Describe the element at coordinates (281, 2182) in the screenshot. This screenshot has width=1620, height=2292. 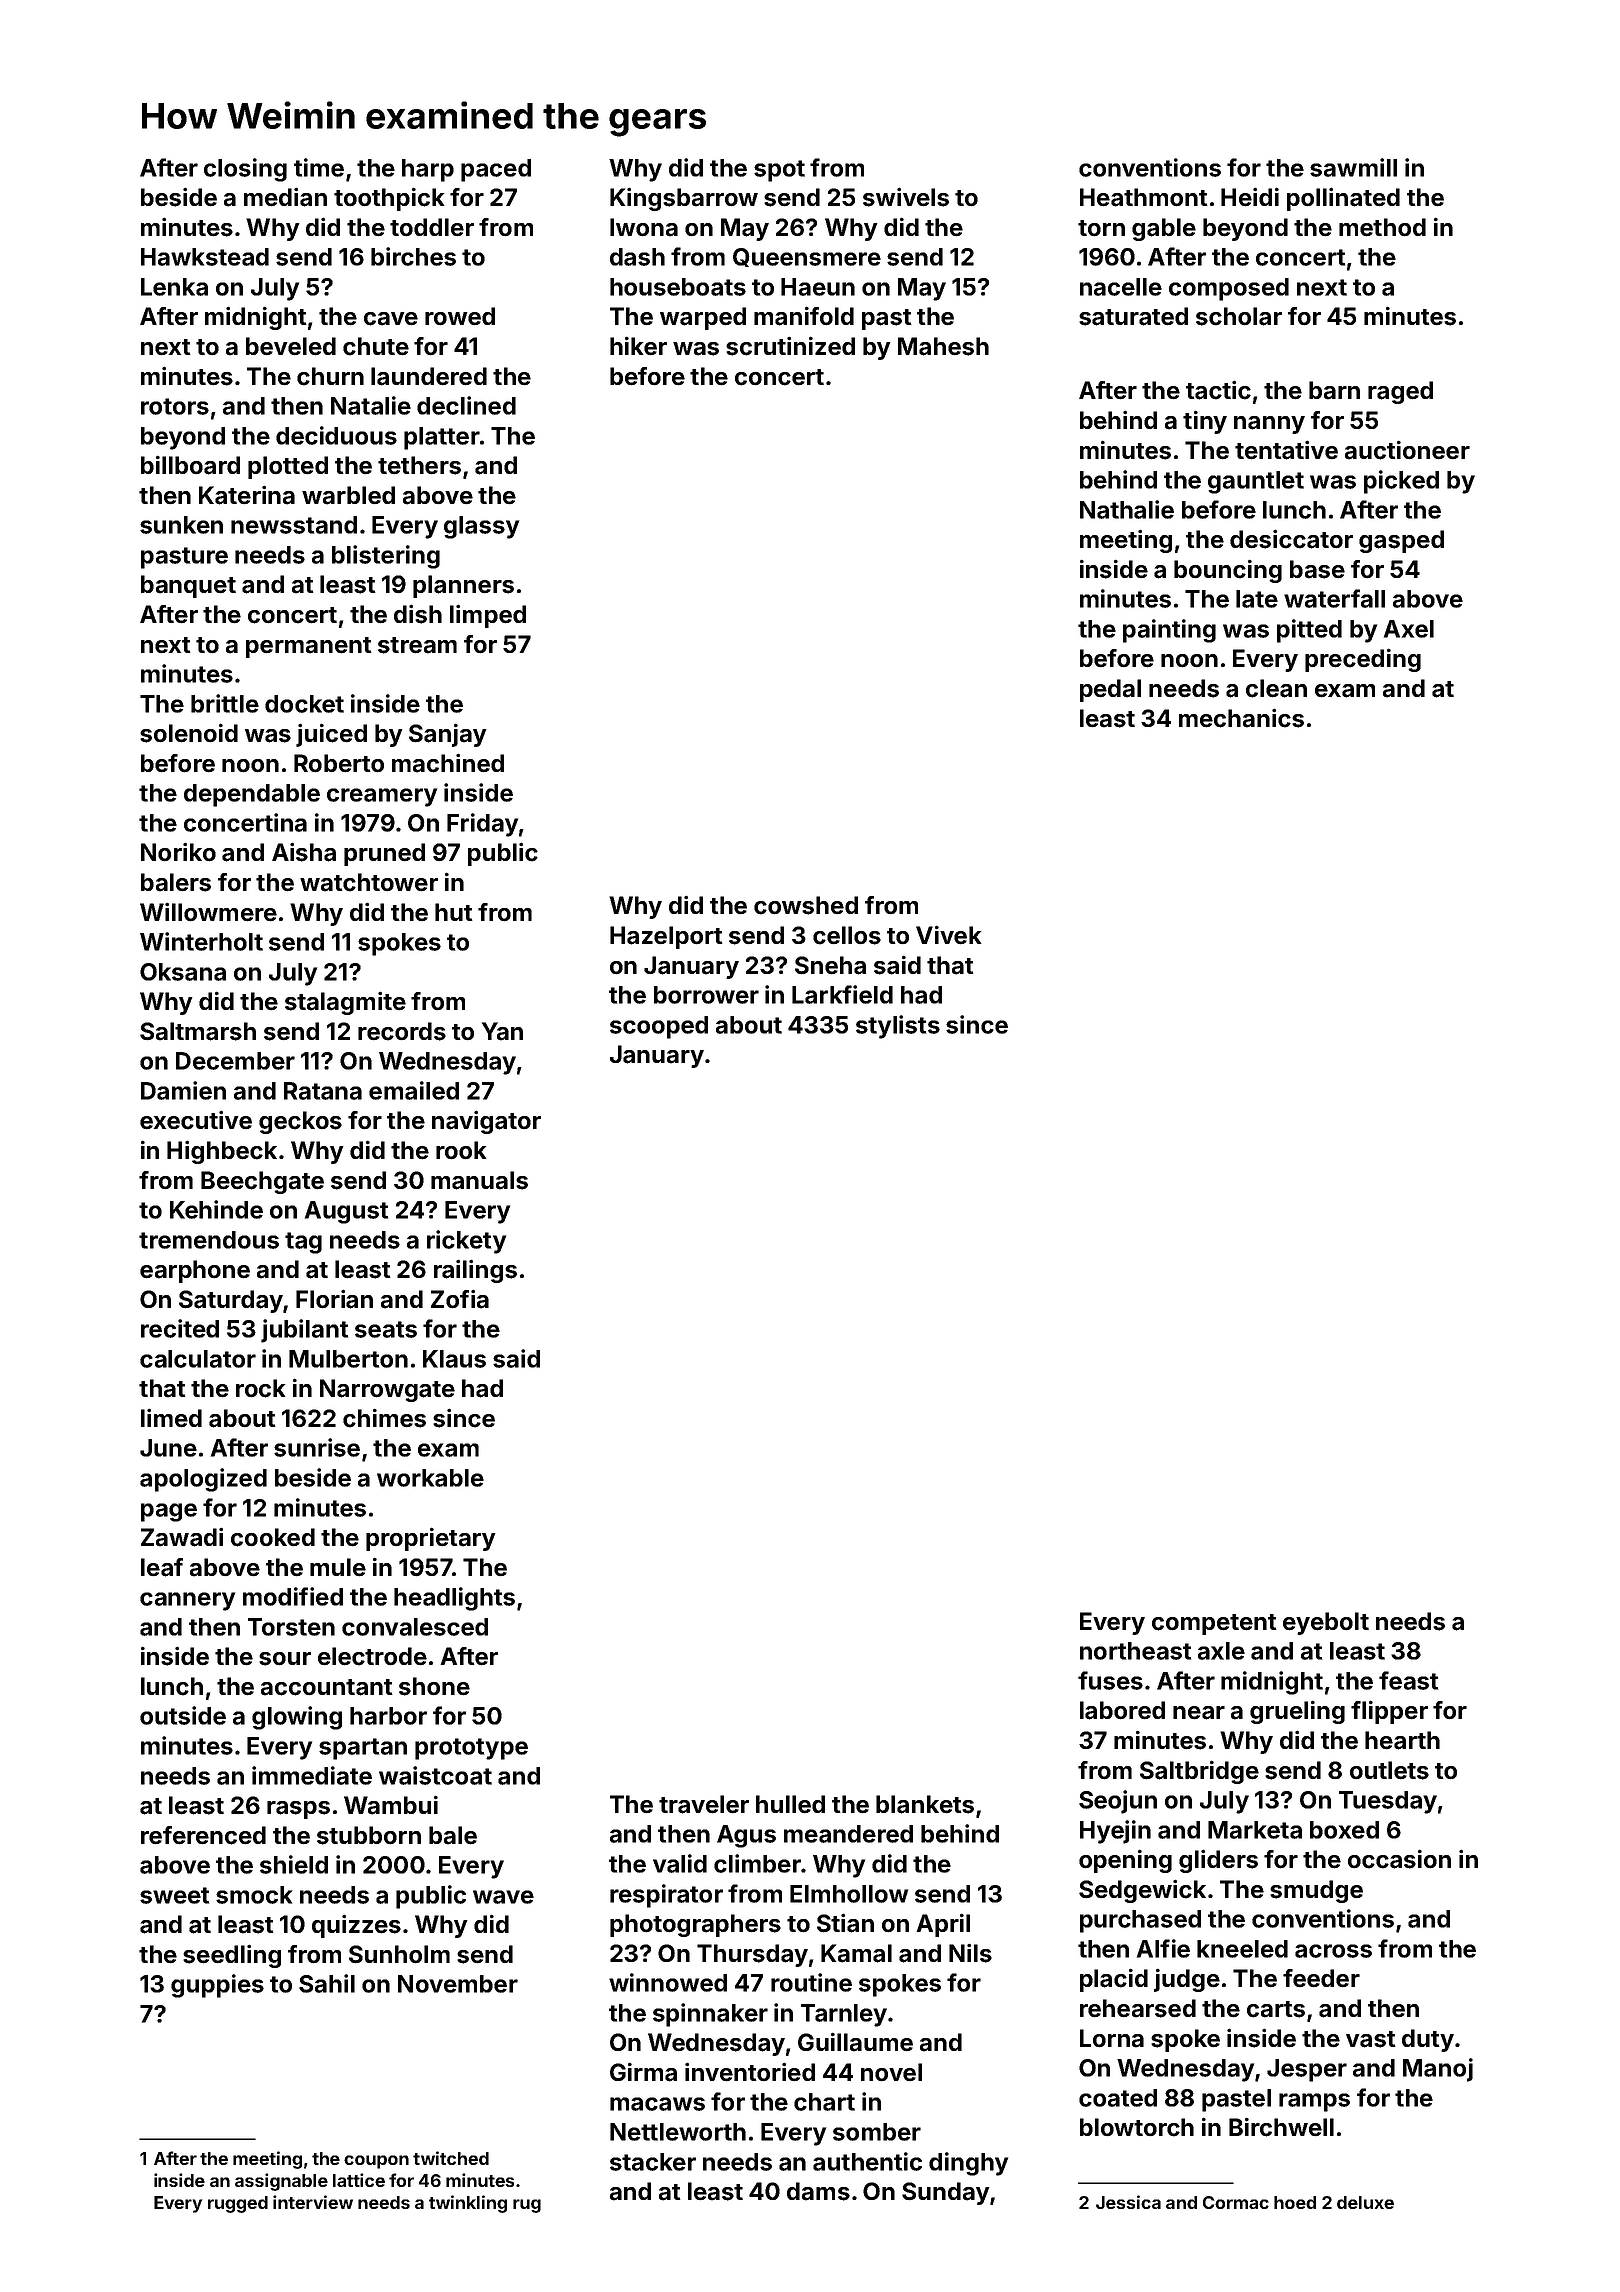
I see `assignable` at that location.
